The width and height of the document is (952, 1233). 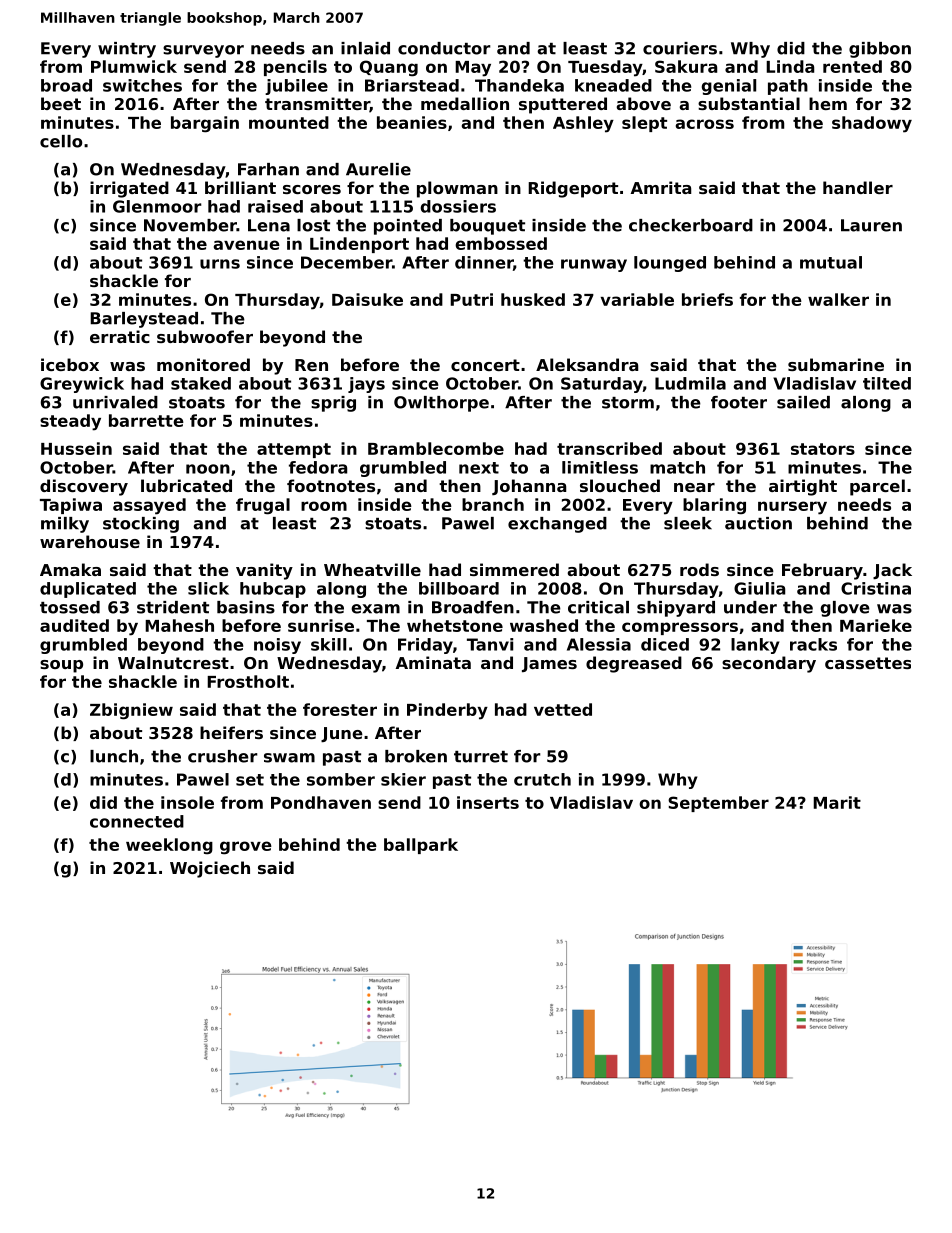 I want to click on gibbon, so click(x=880, y=50).
